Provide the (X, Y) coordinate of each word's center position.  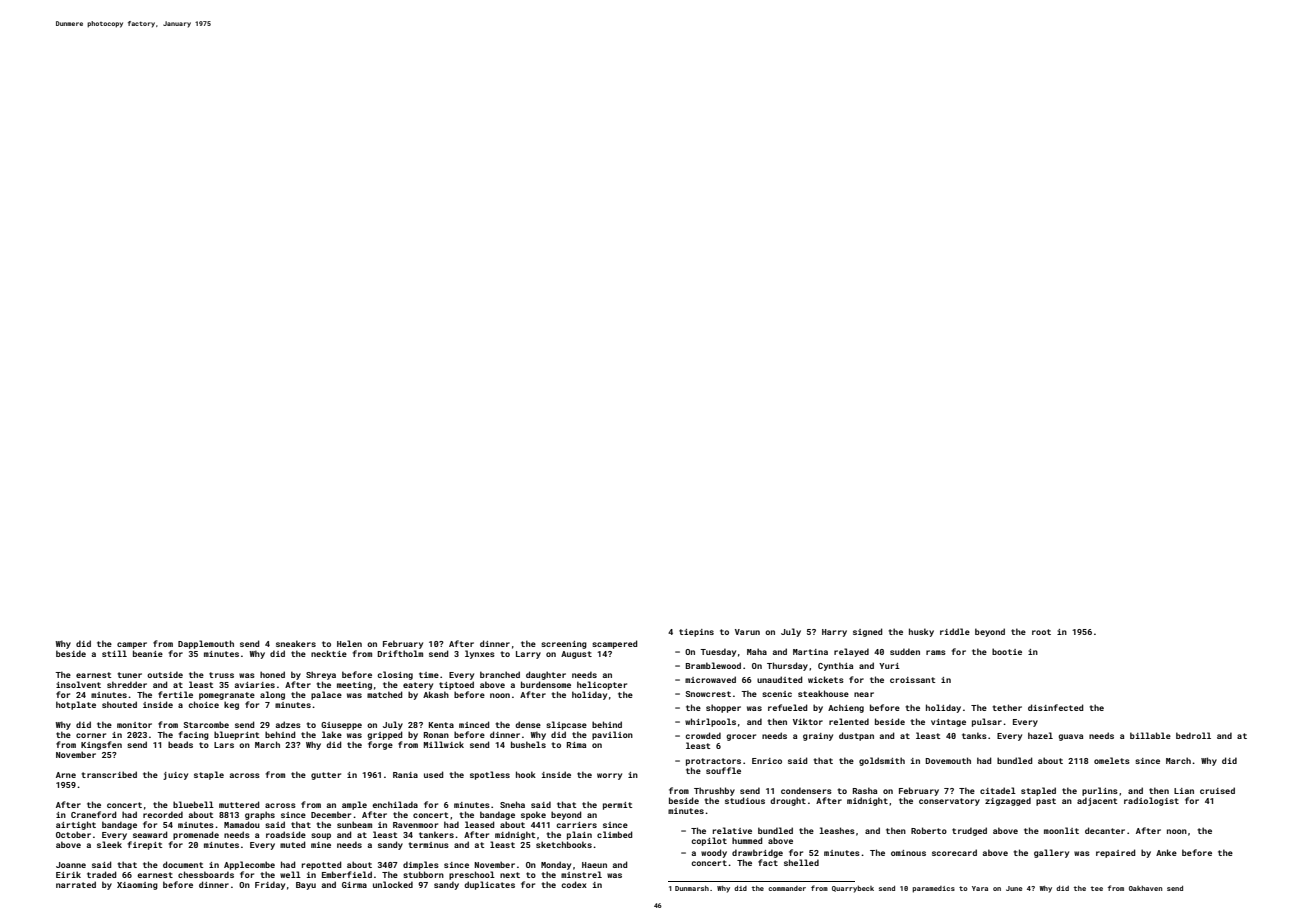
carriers (576, 825)
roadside (286, 834)
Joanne (71, 865)
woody (714, 853)
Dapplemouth (206, 644)
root (1041, 632)
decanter (1105, 830)
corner (91, 735)
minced (474, 724)
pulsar (987, 722)
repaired (1116, 853)
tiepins (696, 633)
